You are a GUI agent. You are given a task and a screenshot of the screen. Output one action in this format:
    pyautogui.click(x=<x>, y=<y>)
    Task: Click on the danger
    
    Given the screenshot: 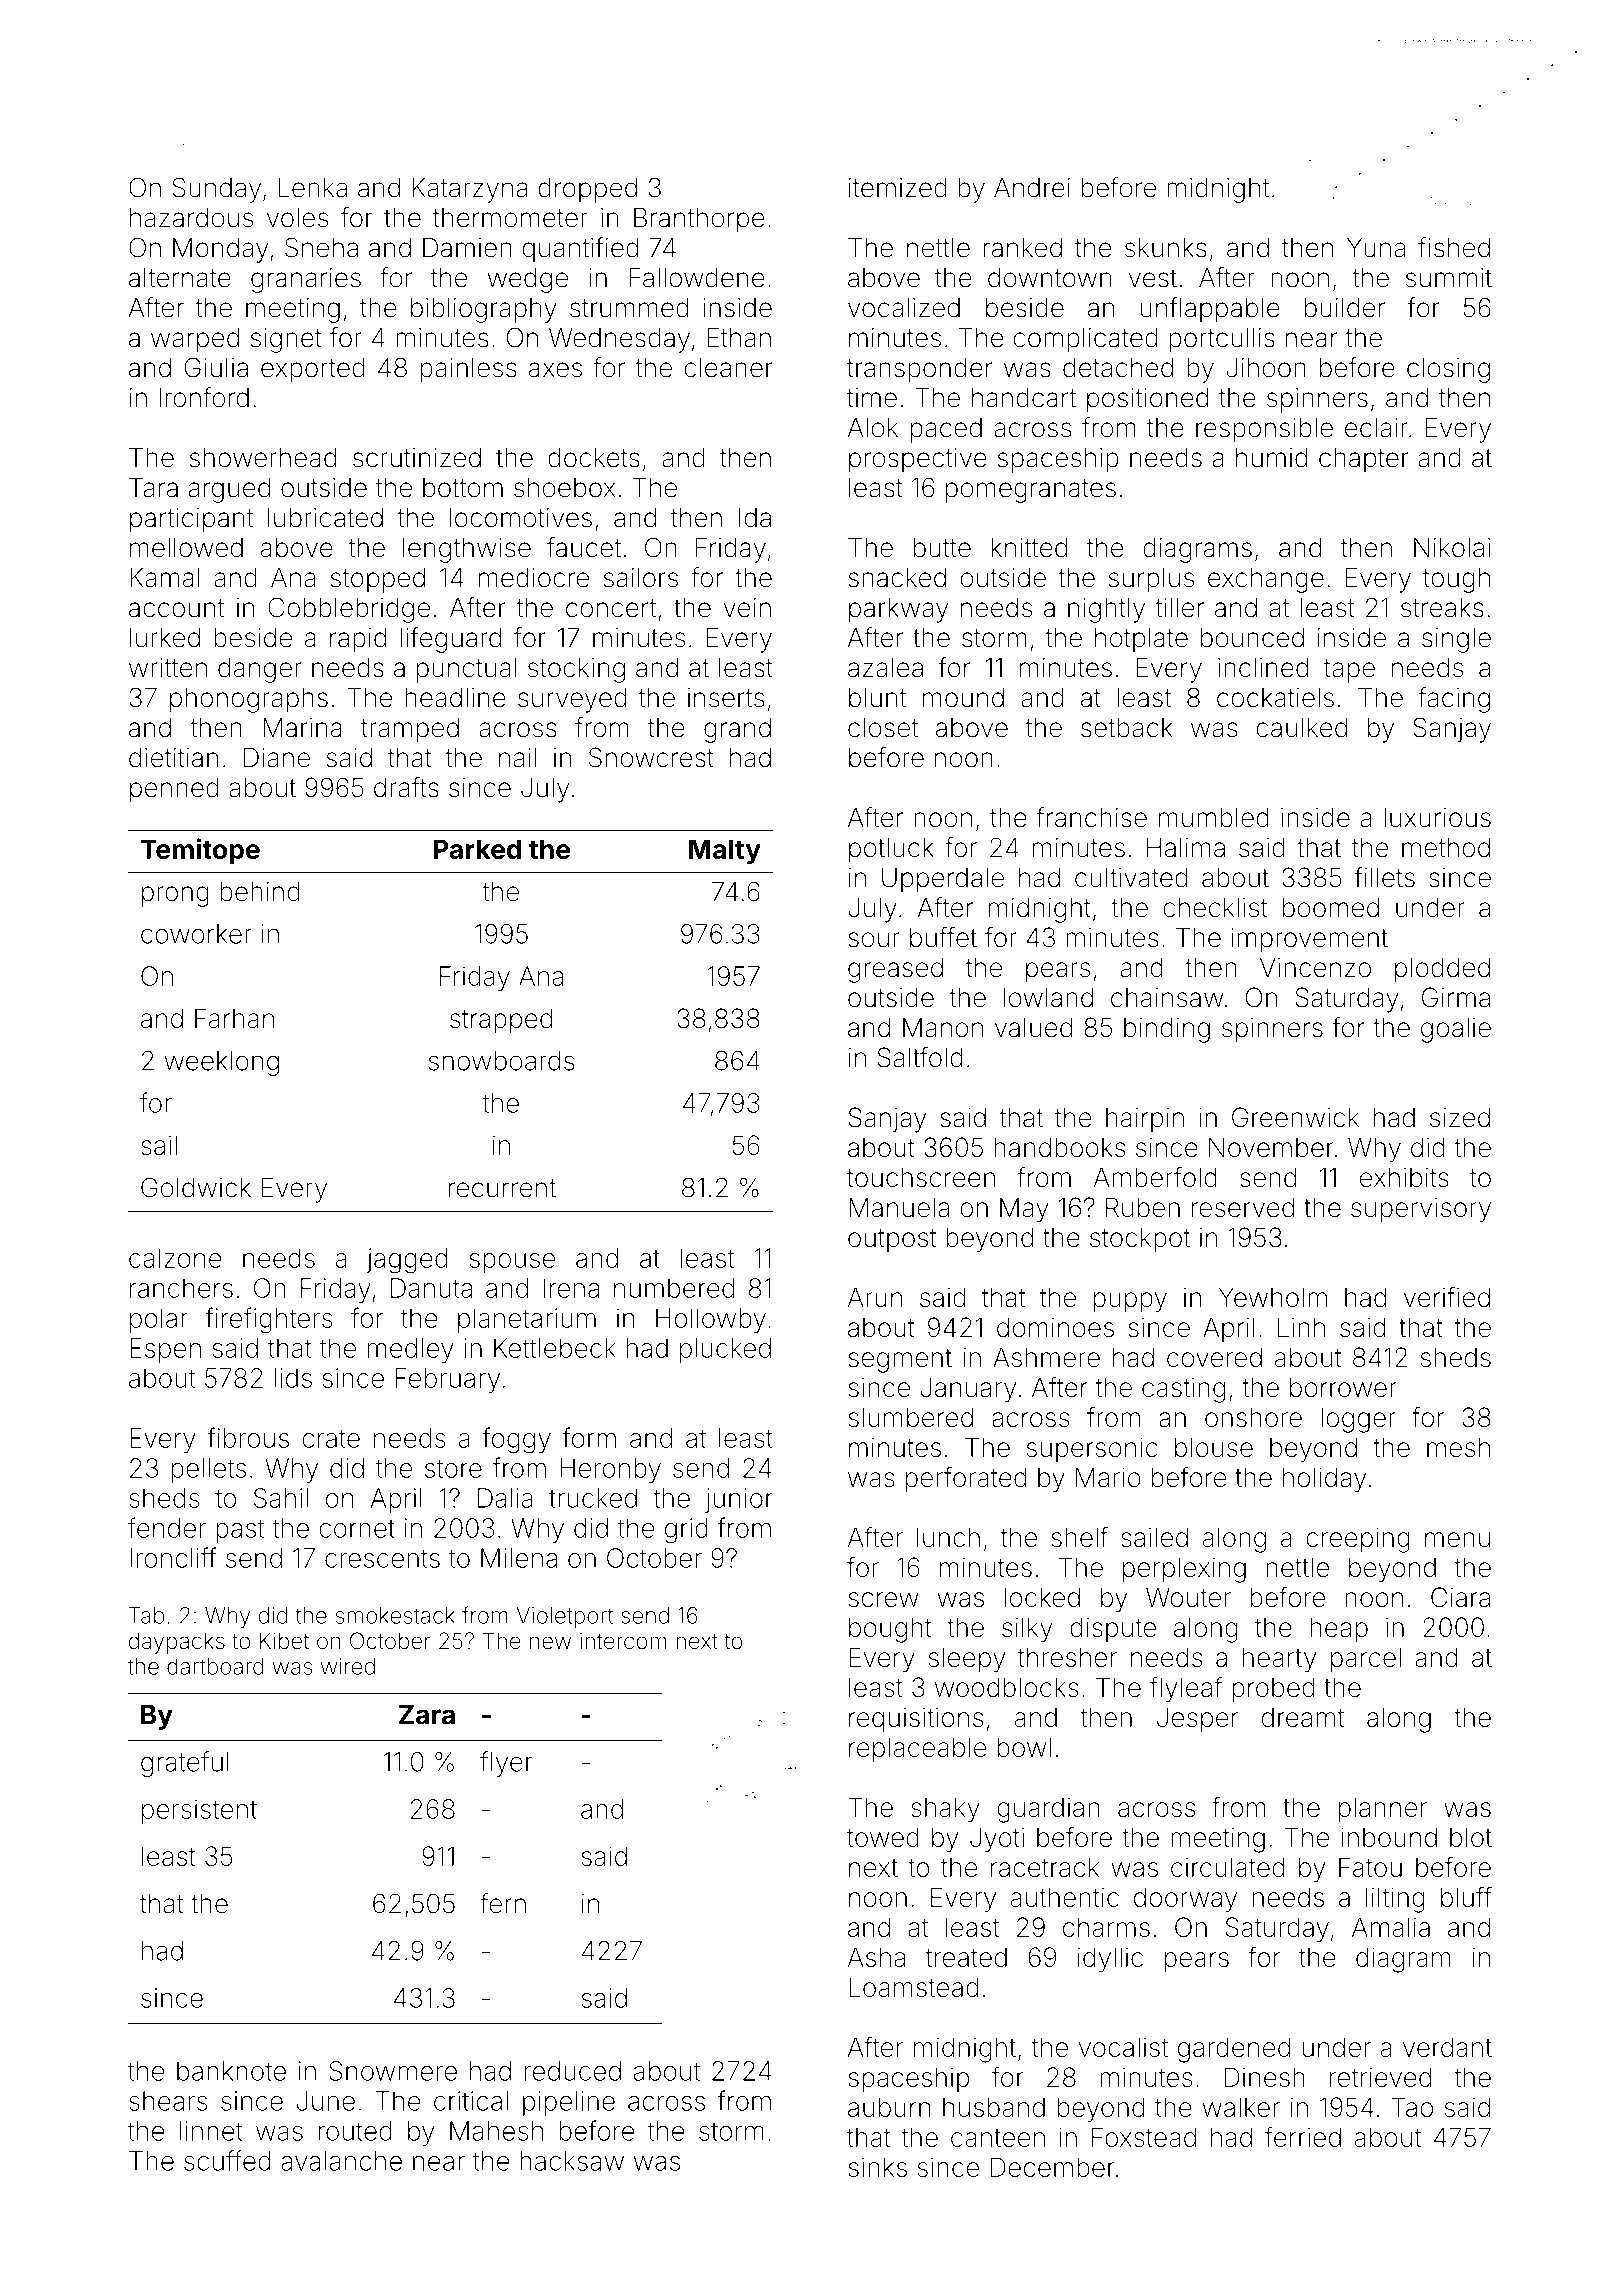 What is the action you would take?
    pyautogui.click(x=260, y=670)
